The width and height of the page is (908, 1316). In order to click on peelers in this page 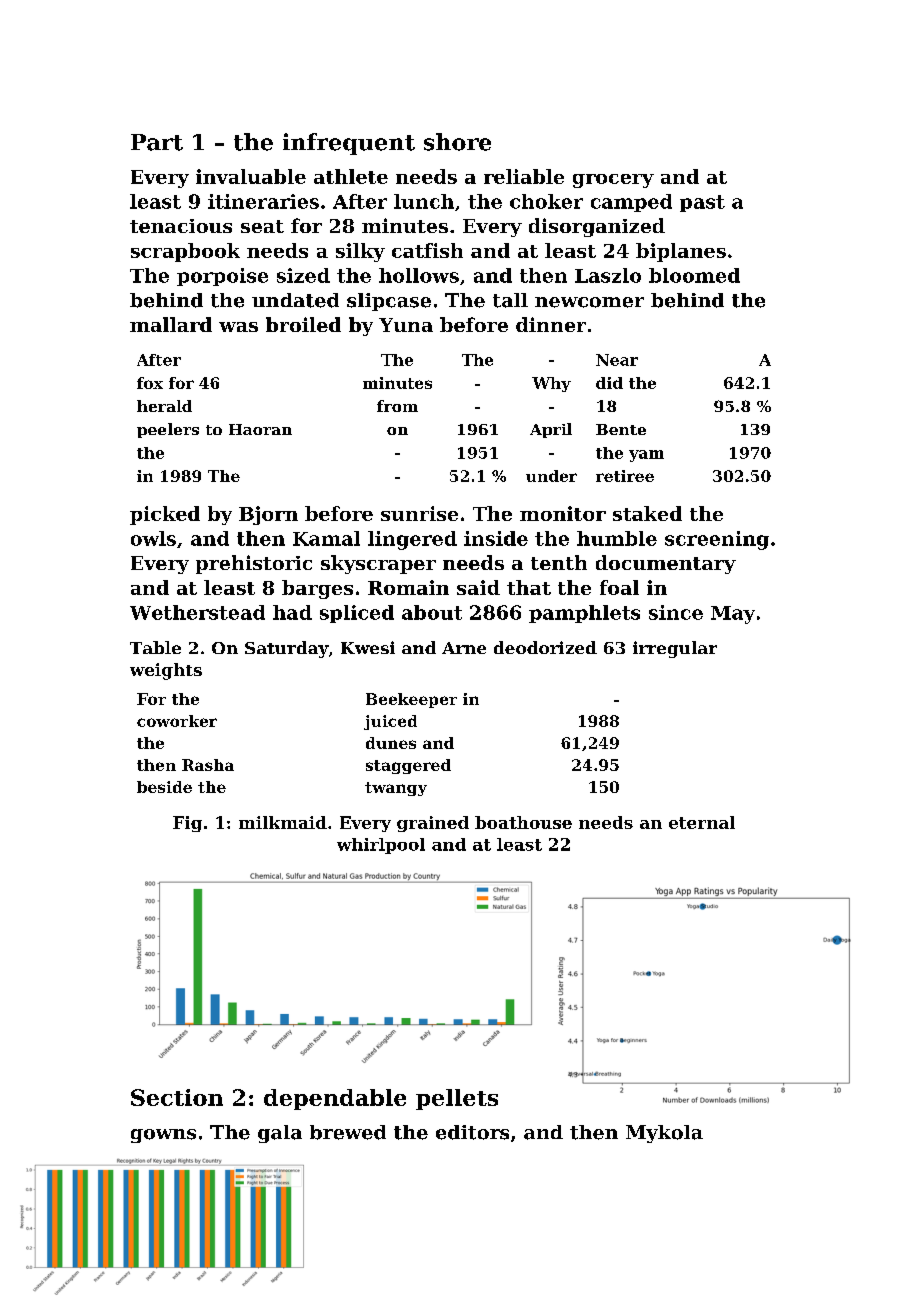, I will do `click(168, 430)`.
